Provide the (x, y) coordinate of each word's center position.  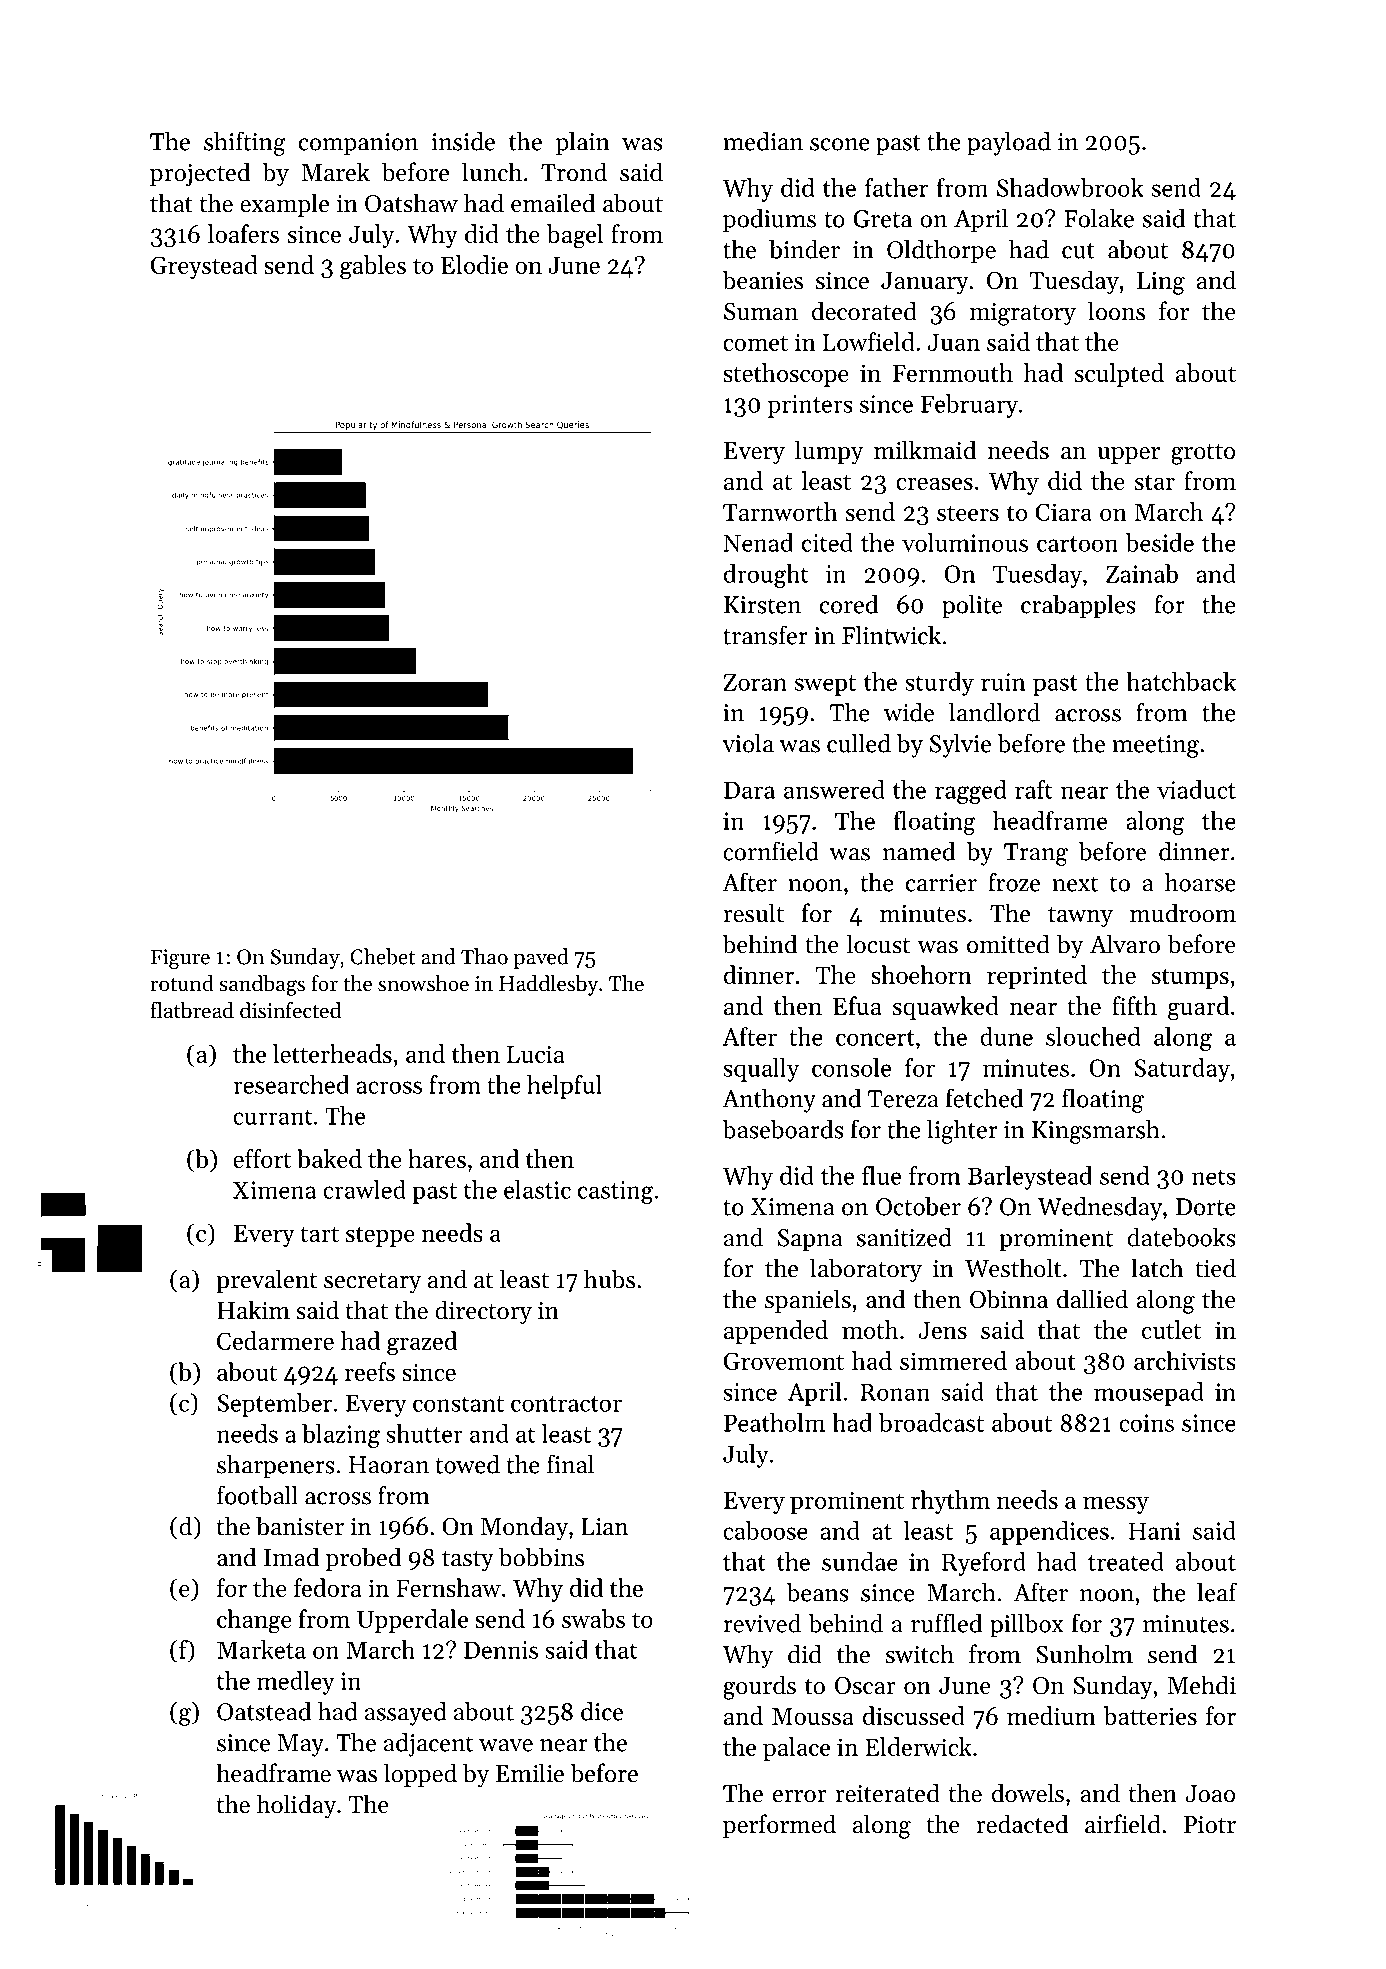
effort (262, 1158)
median (763, 141)
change (254, 1621)
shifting (245, 143)
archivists (1185, 1360)
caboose (765, 1530)
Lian (604, 1526)
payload (1009, 144)
